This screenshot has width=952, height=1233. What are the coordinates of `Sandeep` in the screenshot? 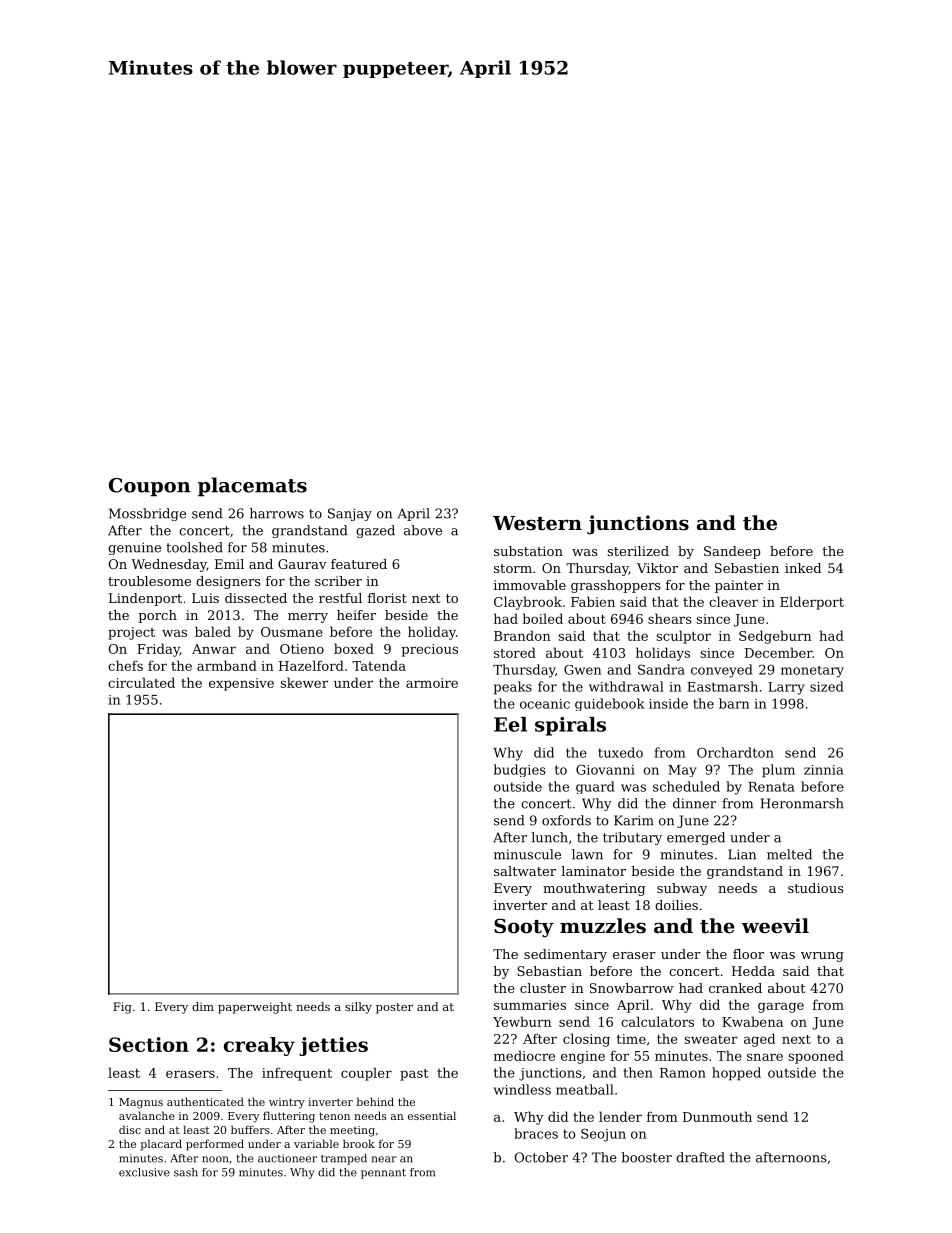 It's located at (732, 552).
